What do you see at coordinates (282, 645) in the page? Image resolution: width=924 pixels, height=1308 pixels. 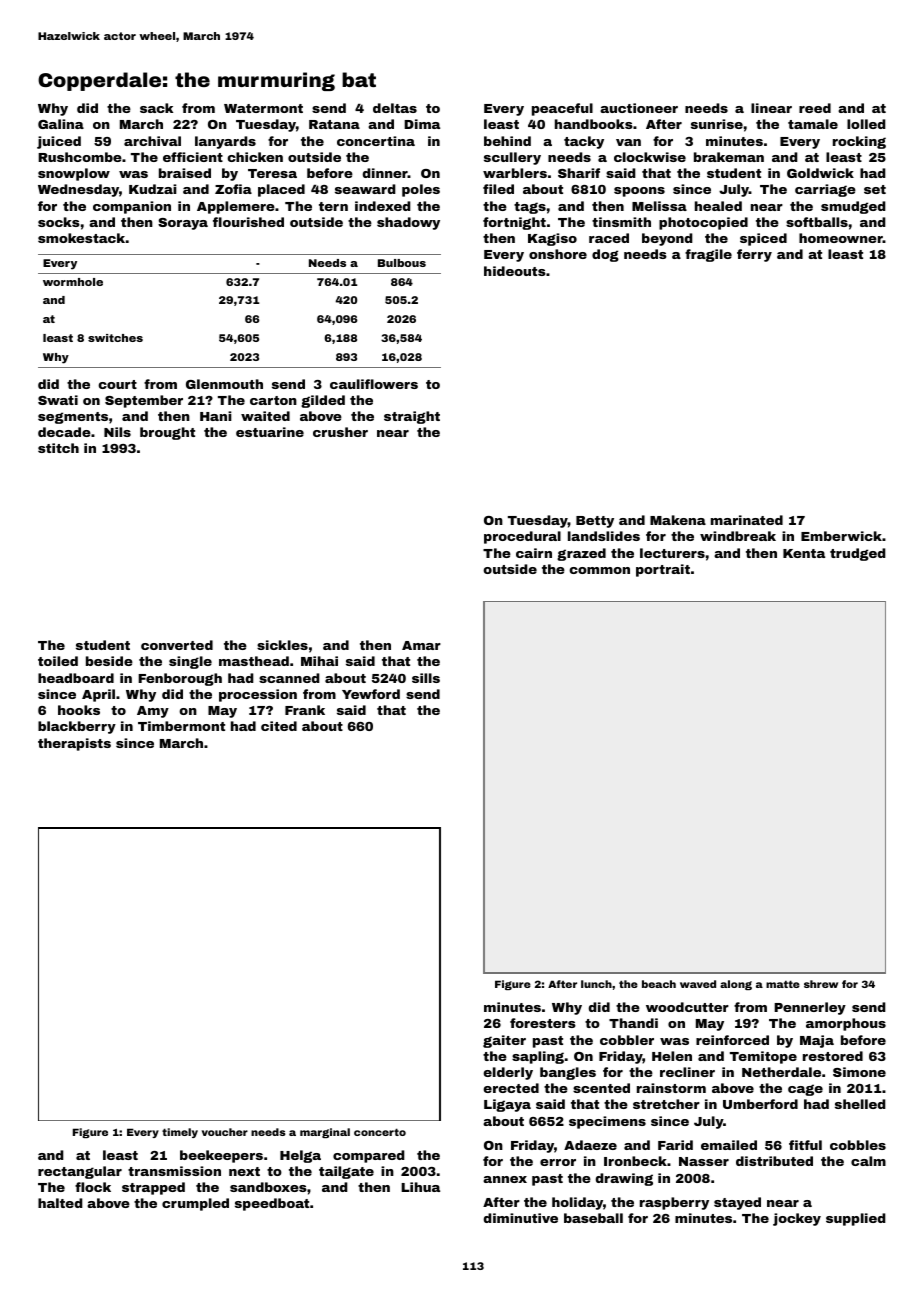 I see `sickles` at bounding box center [282, 645].
